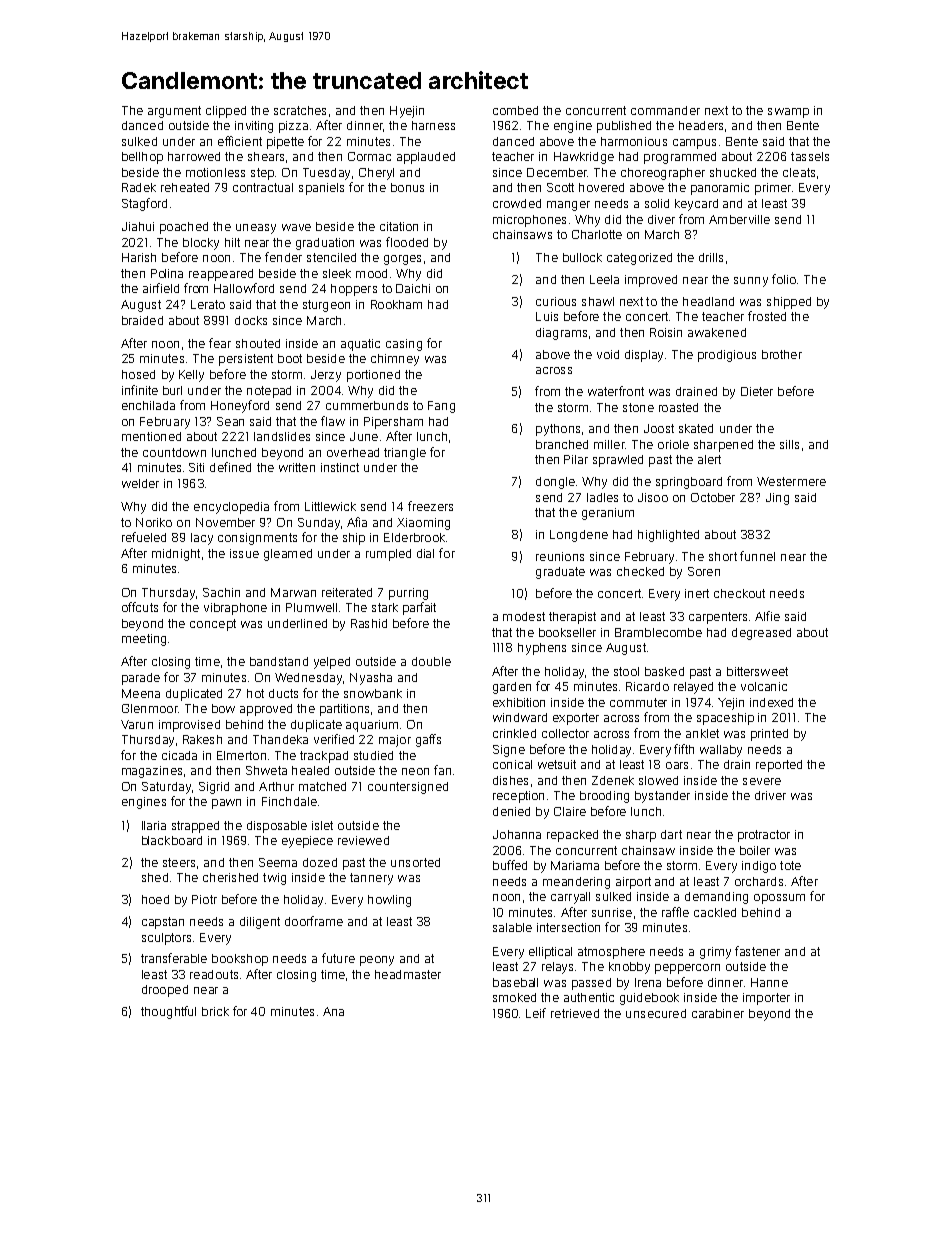 This document has width=952, height=1233. What do you see at coordinates (514, 997) in the document?
I see `smoked` at bounding box center [514, 997].
